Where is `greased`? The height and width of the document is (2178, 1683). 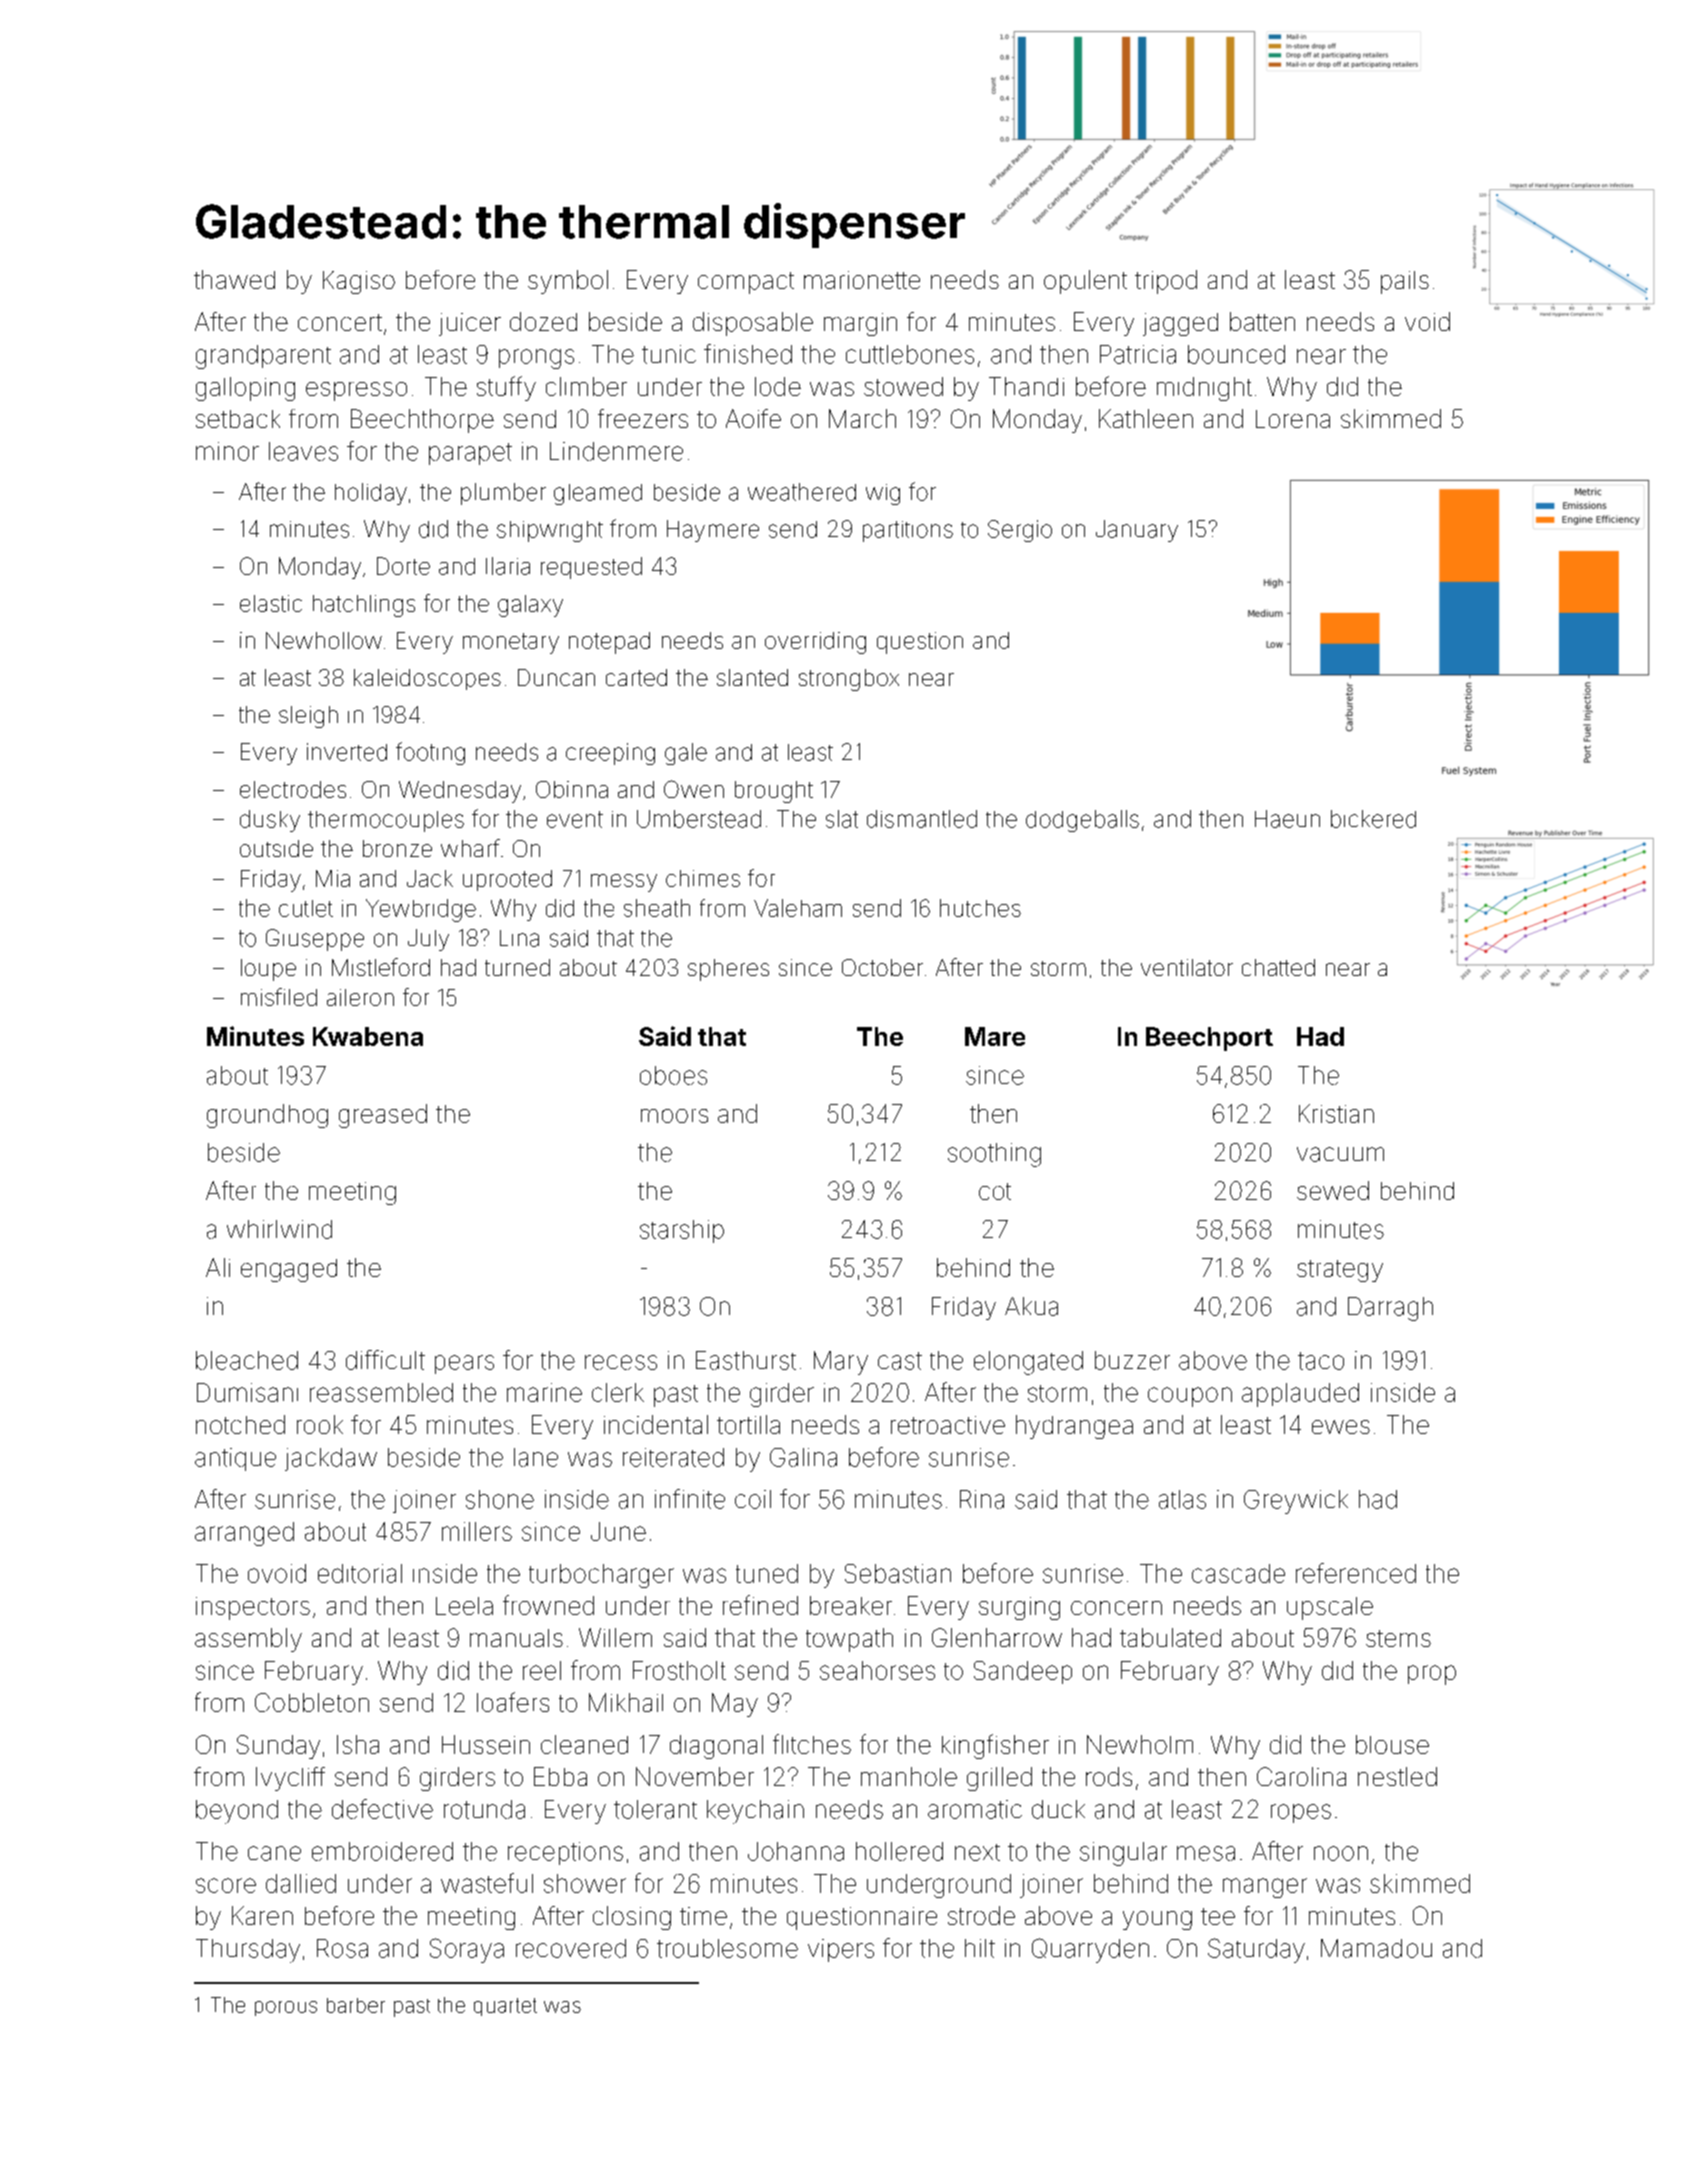 greased is located at coordinates (383, 1116).
